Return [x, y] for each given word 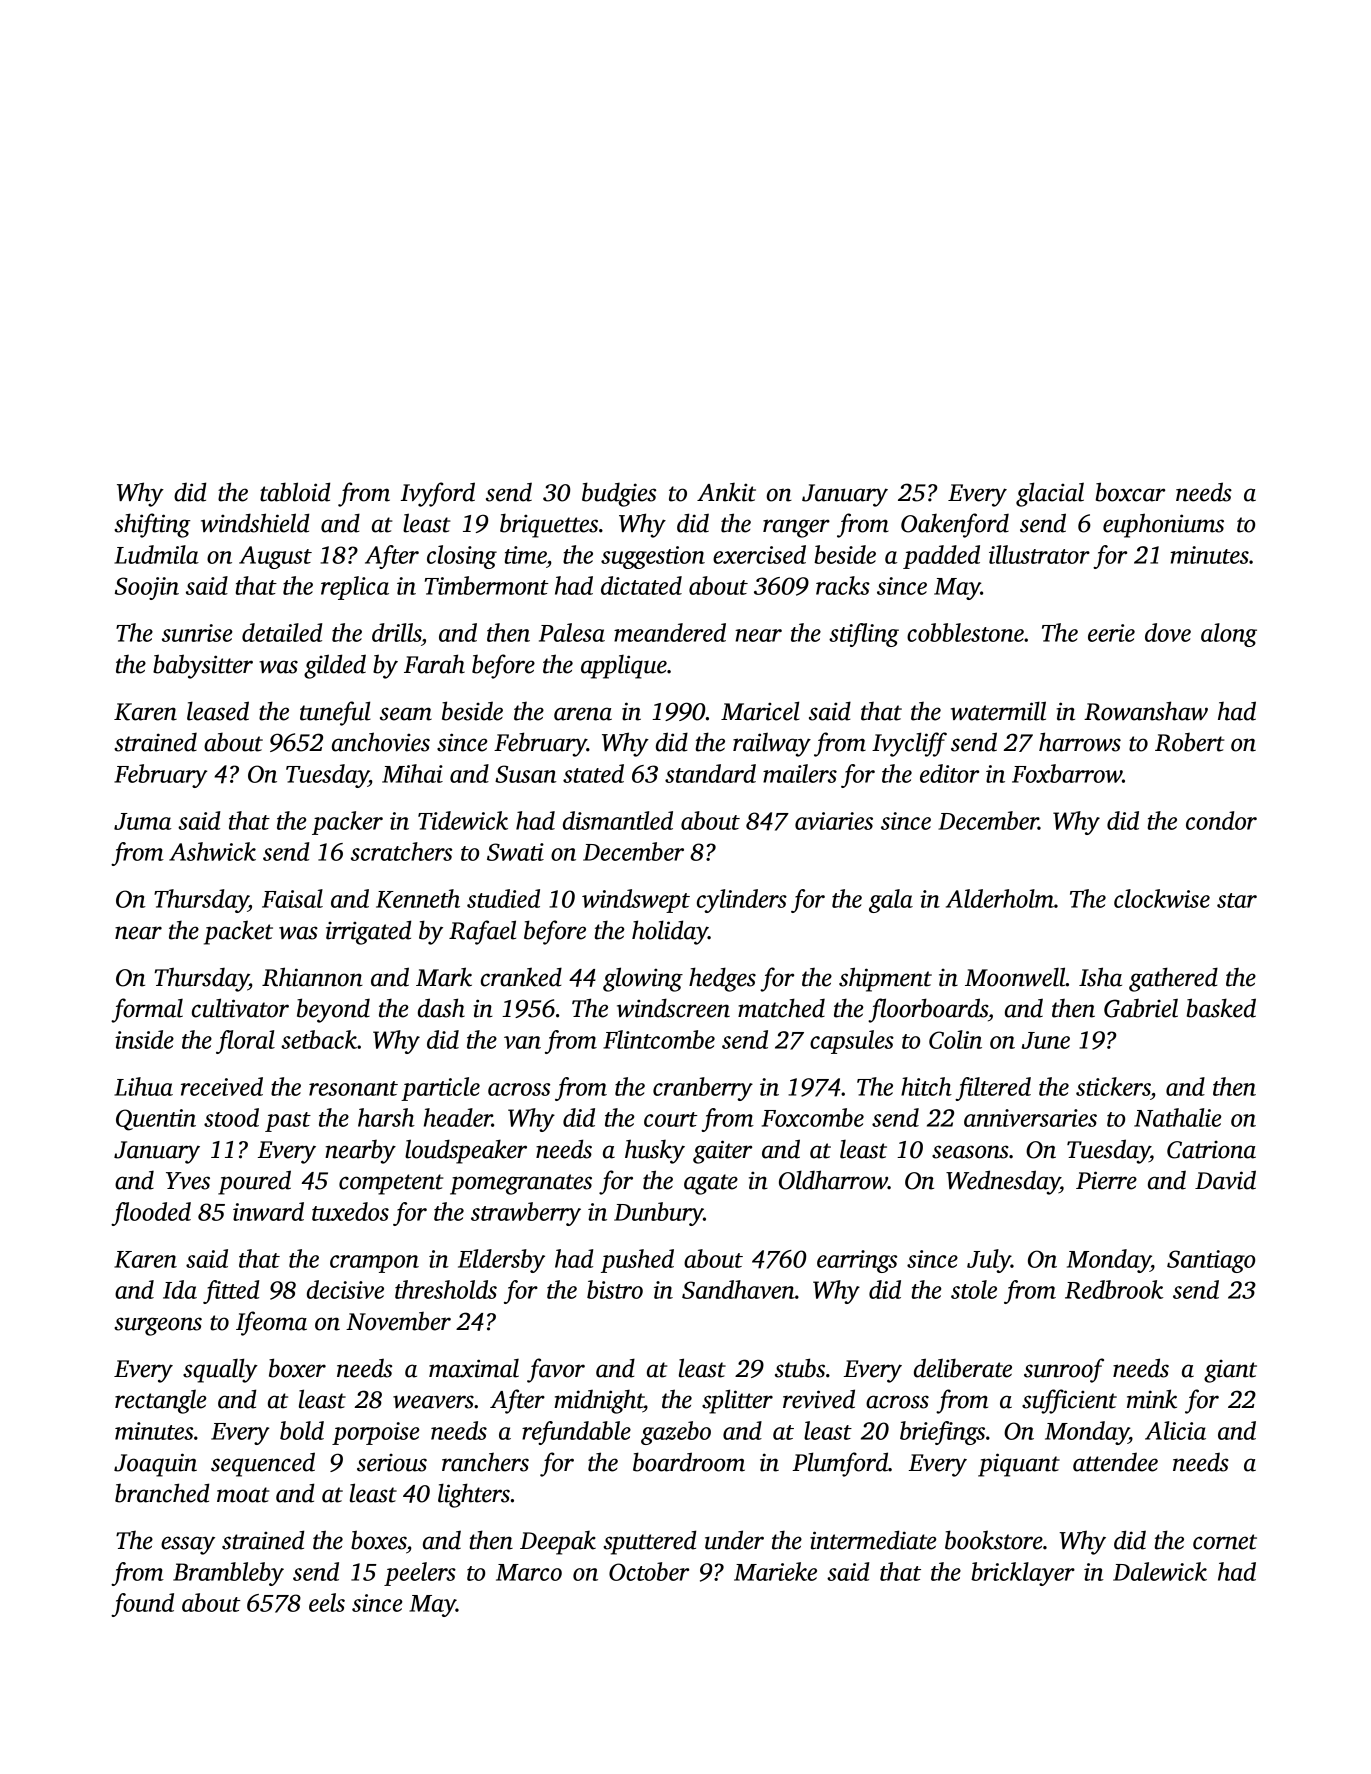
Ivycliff [909, 744]
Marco [529, 1572]
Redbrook [1114, 1289]
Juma [142, 821]
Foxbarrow [1067, 773]
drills [396, 632]
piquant [1019, 1465]
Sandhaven [738, 1289]
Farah [434, 664]
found [142, 1605]
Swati [515, 852]
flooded [151, 1214]
